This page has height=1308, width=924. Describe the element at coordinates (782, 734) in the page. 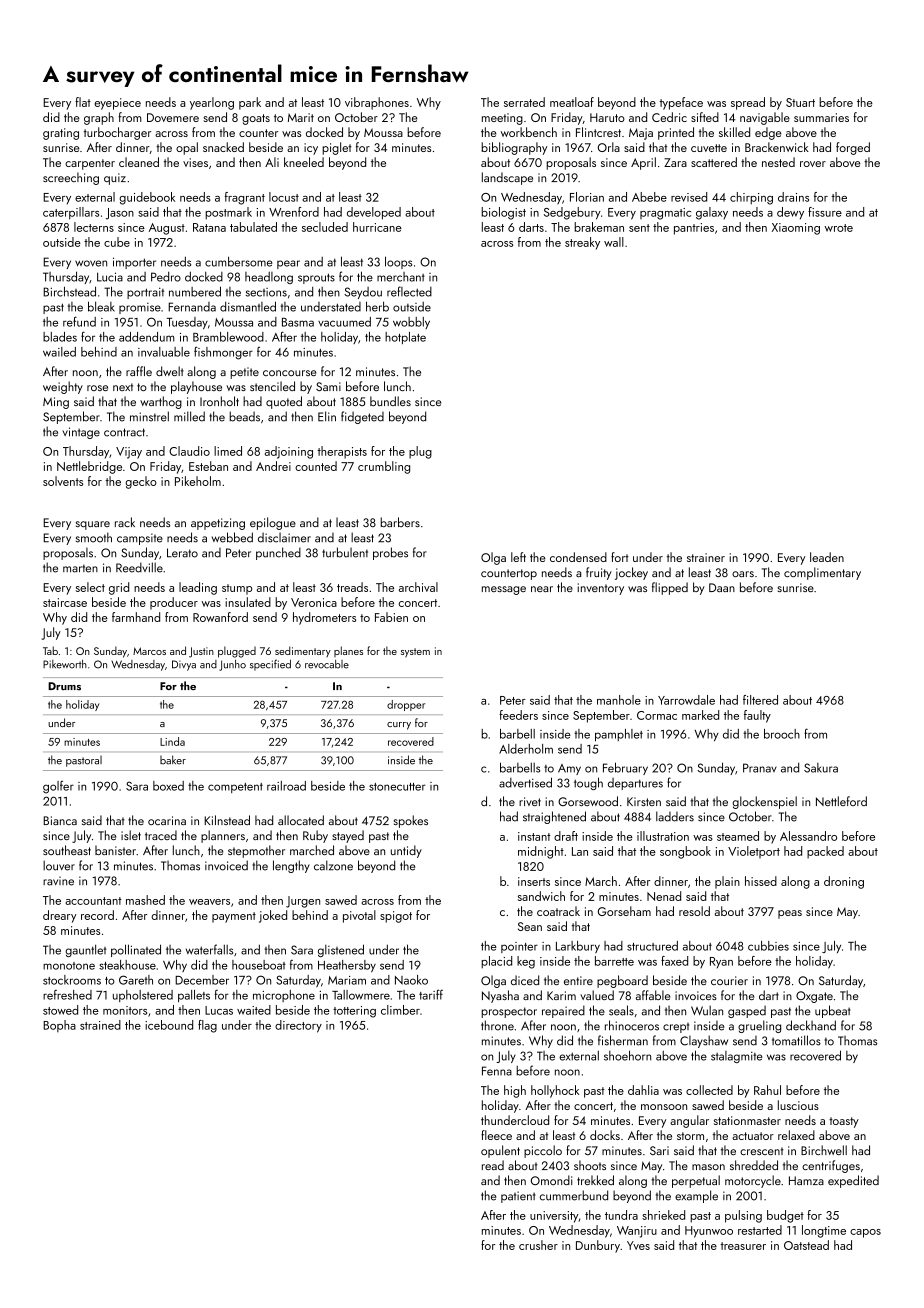

I see `brooch` at that location.
